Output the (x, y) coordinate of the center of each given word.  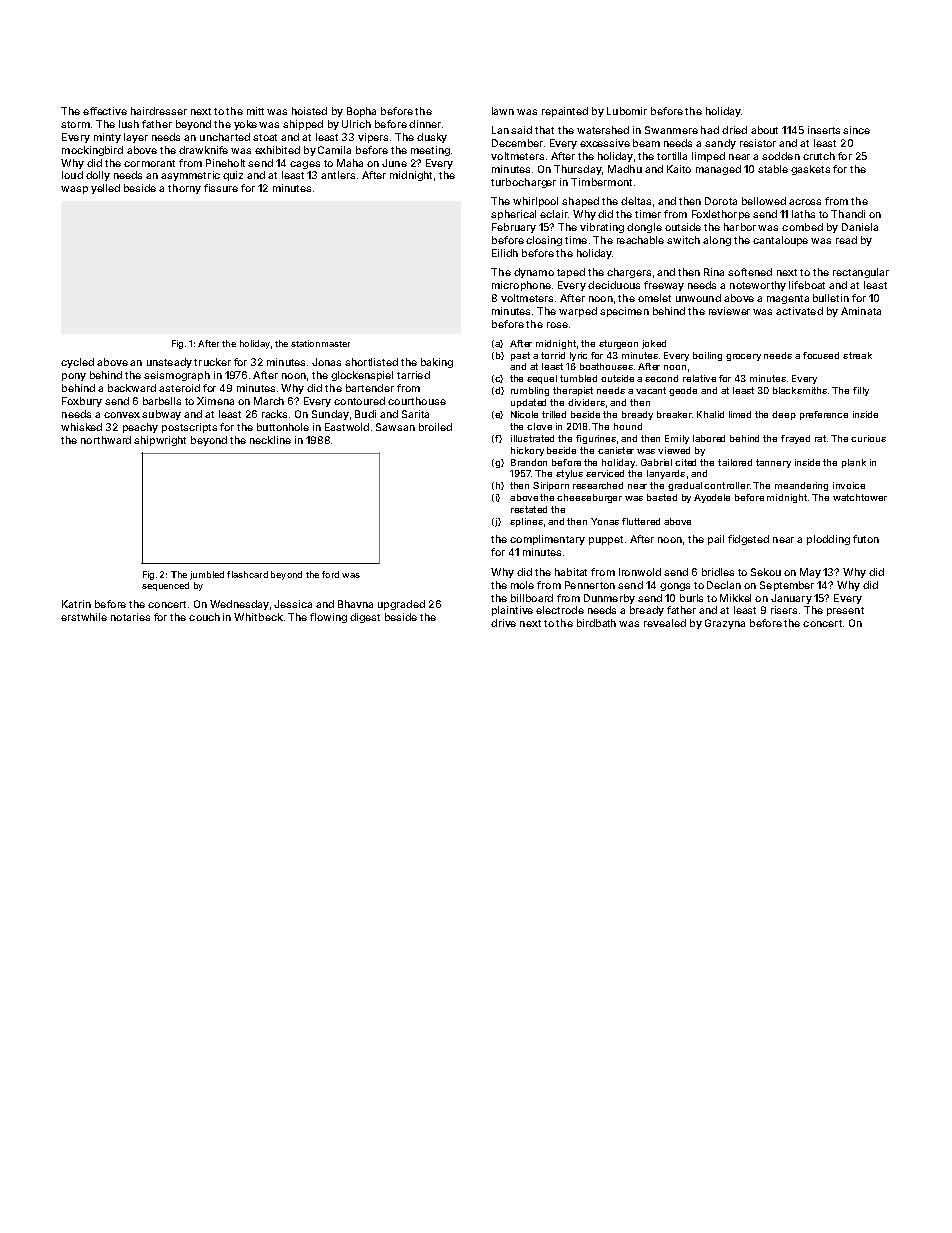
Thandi (848, 214)
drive (503, 623)
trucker (212, 362)
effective (105, 111)
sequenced (165, 586)
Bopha (361, 112)
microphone (521, 286)
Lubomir (627, 111)
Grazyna (725, 624)
